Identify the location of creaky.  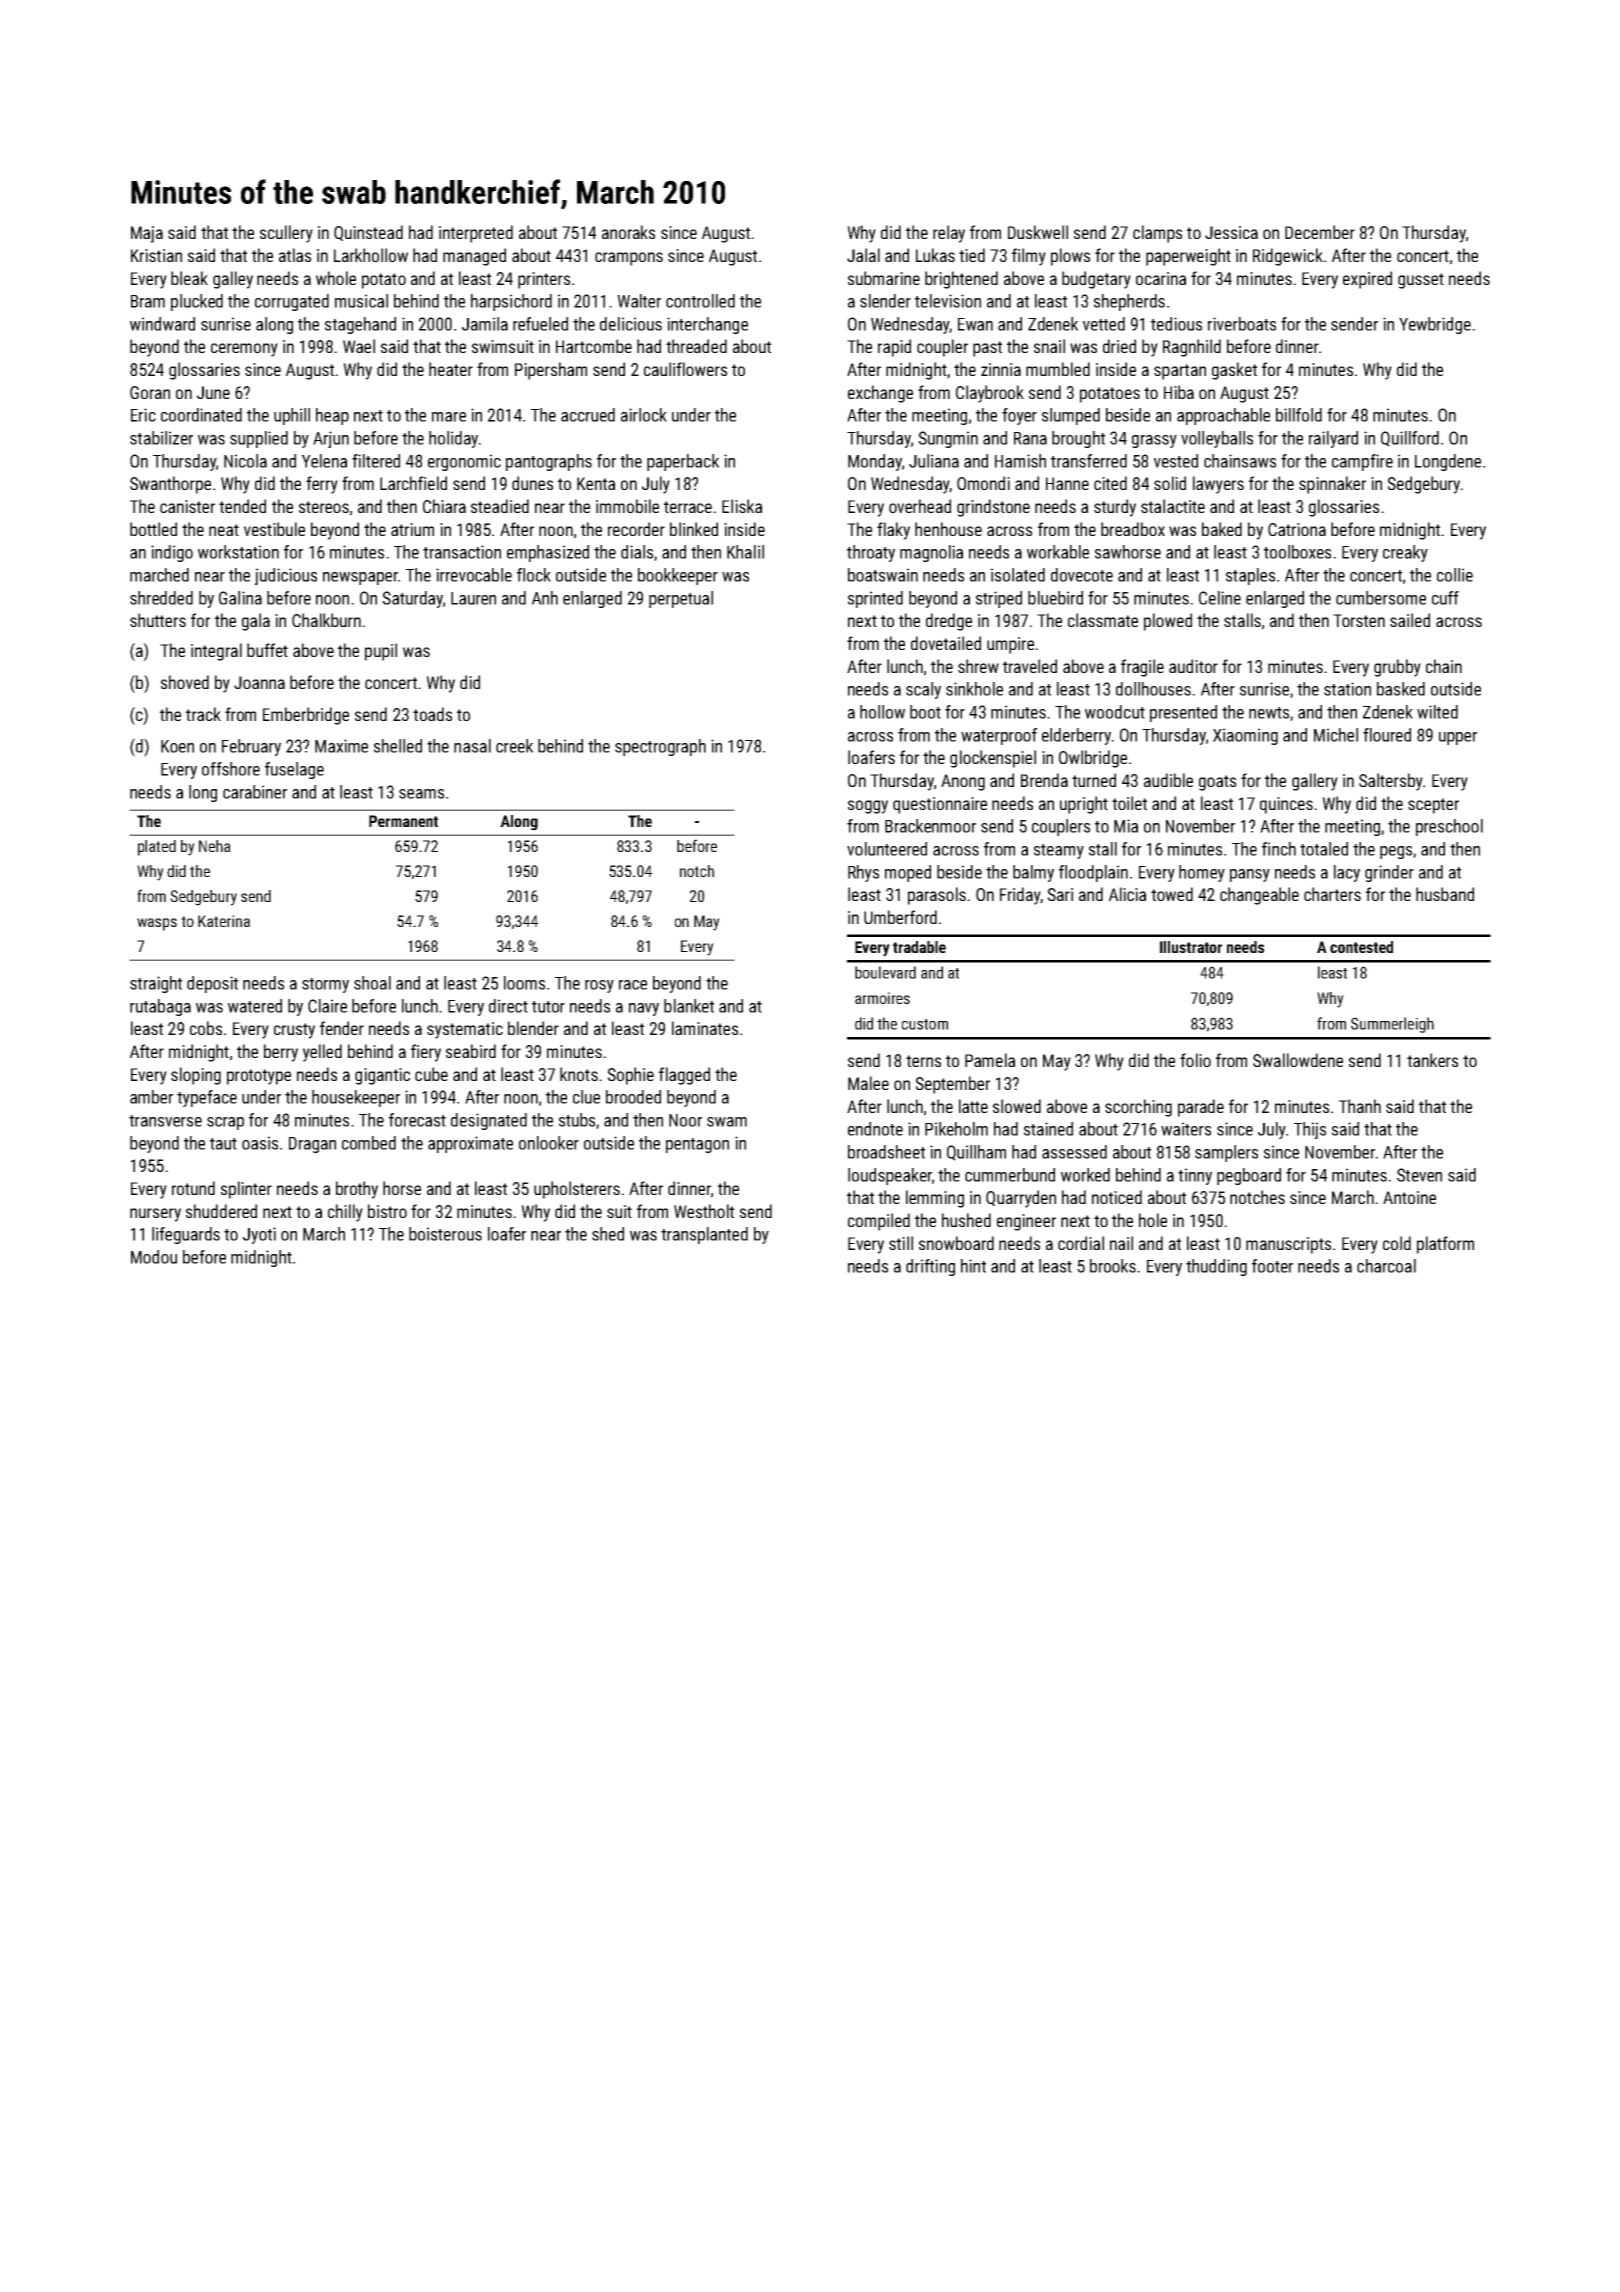
(1405, 553).
